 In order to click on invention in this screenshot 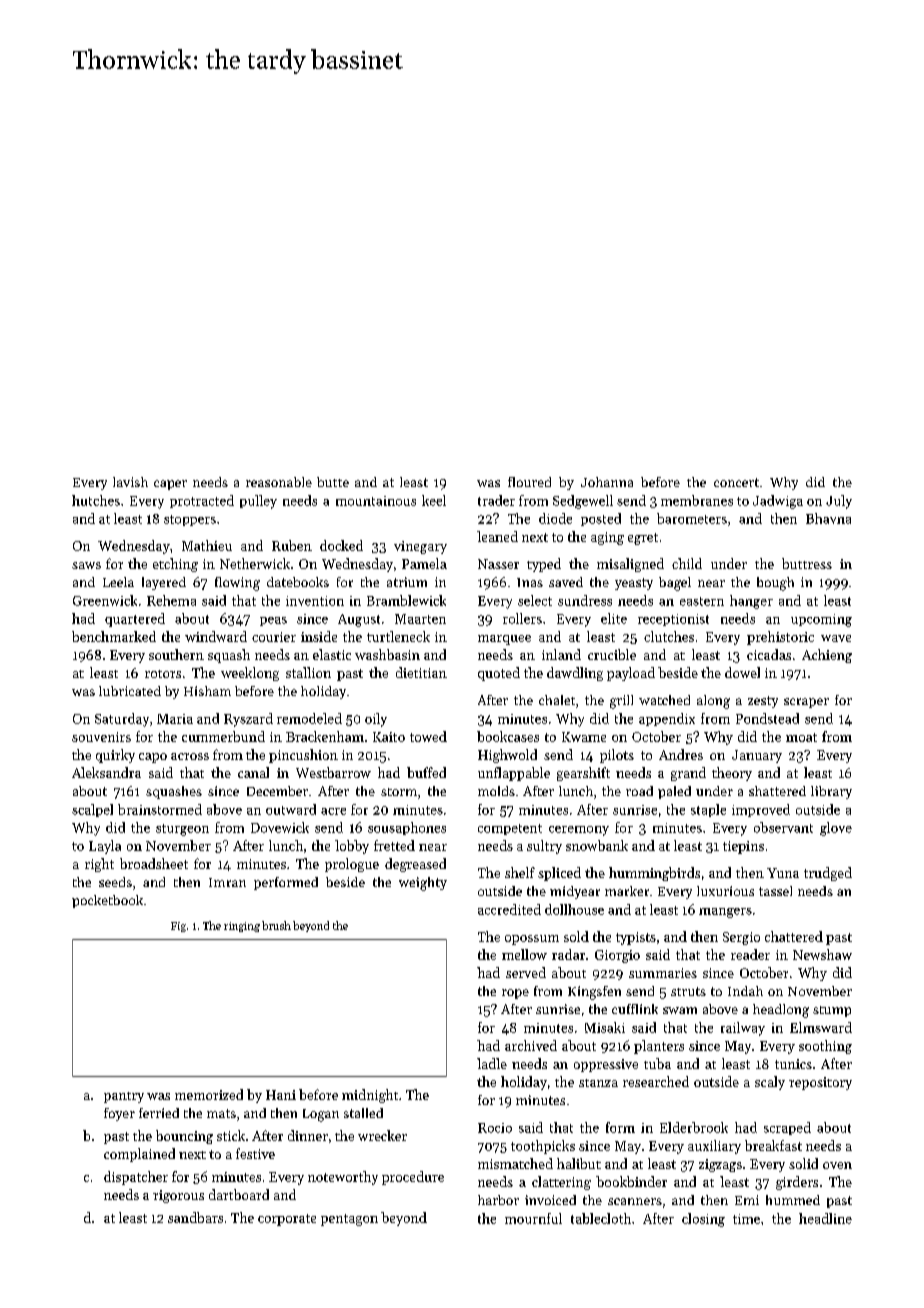, I will do `click(315, 601)`.
